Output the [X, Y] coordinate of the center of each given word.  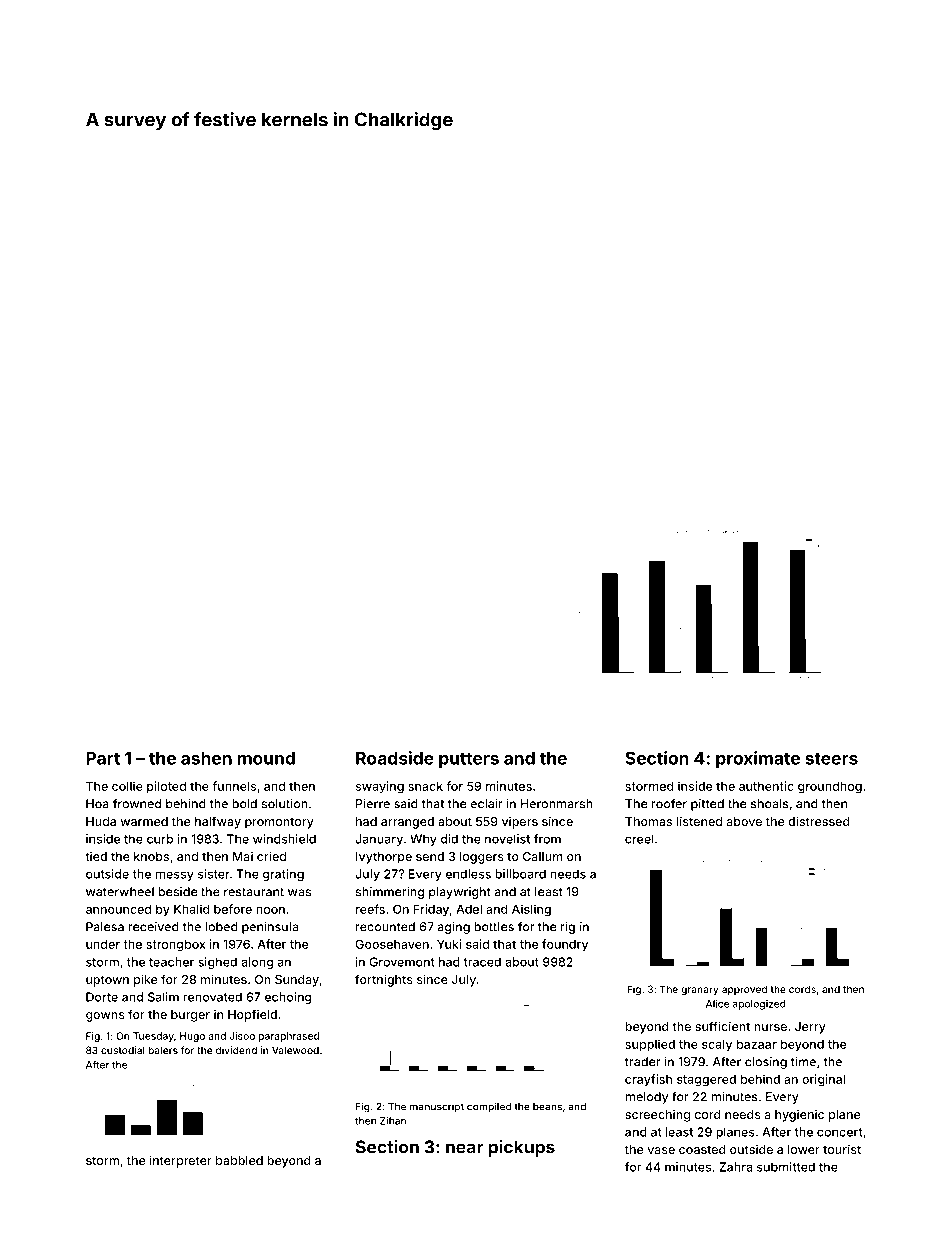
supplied [650, 1045]
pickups [522, 1148]
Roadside [395, 758]
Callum [543, 856]
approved [744, 990]
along [257, 963]
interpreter [181, 1161]
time [803, 1062]
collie [127, 786]
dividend [236, 1050]
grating [283, 875]
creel [639, 839]
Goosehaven [392, 944]
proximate [758, 759]
